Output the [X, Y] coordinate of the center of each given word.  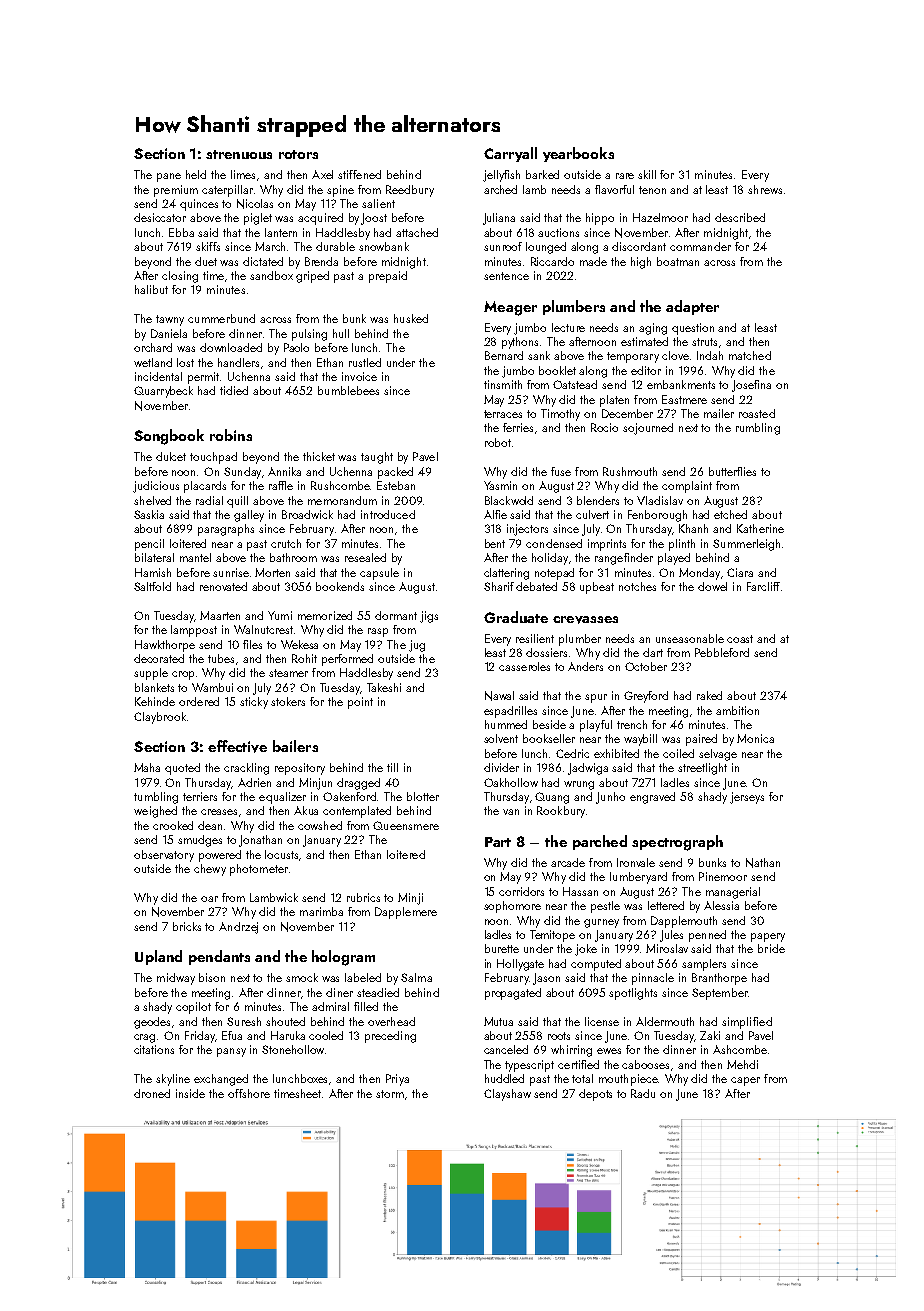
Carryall [510, 154]
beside [549, 724]
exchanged [221, 1080]
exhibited [616, 753]
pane [169, 177]
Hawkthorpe [165, 646]
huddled [504, 1078]
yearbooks [578, 154]
